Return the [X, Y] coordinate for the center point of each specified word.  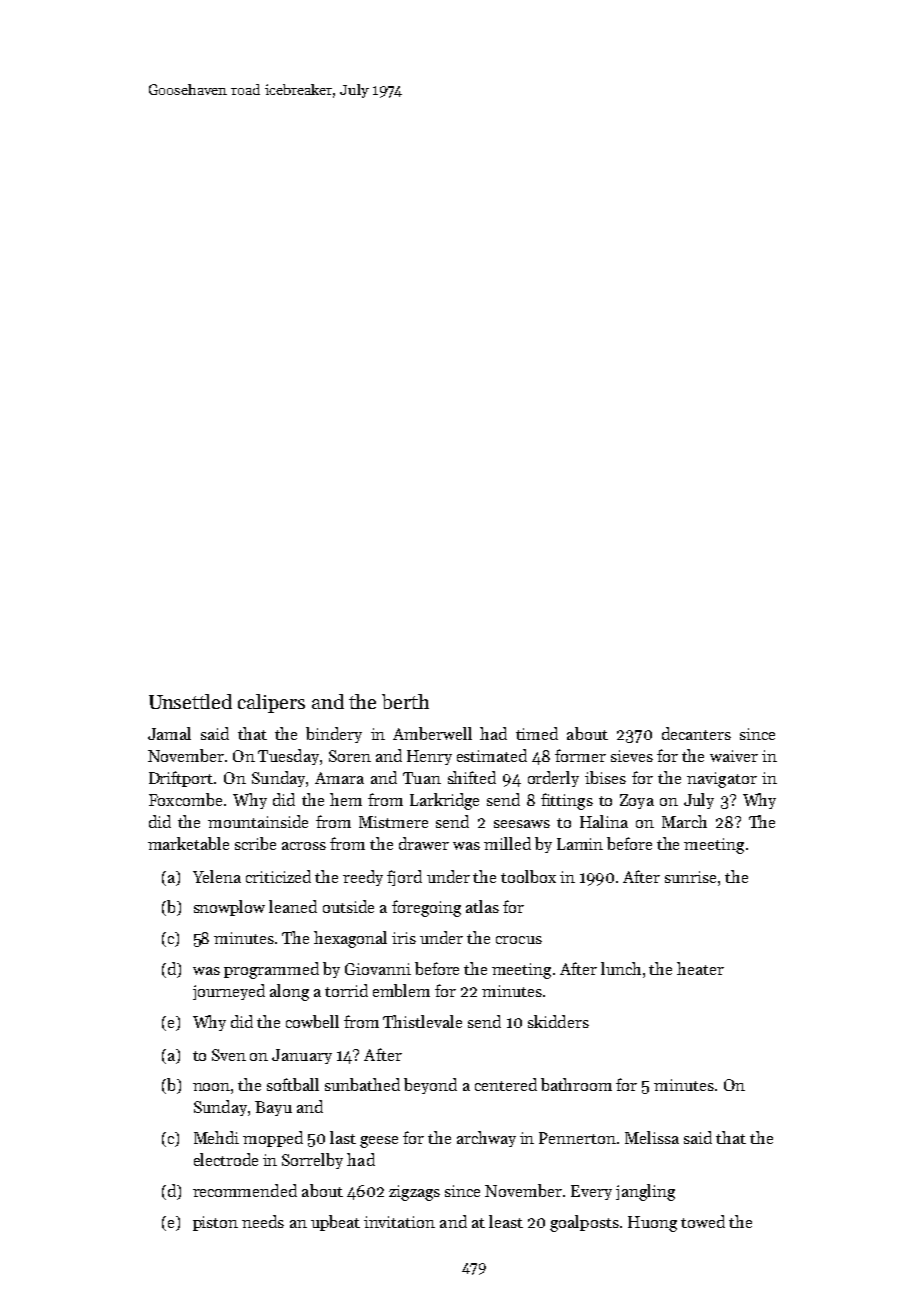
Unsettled [190, 701]
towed [703, 1221]
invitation [399, 1222]
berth [405, 701]
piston [215, 1223]
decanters [696, 733]
